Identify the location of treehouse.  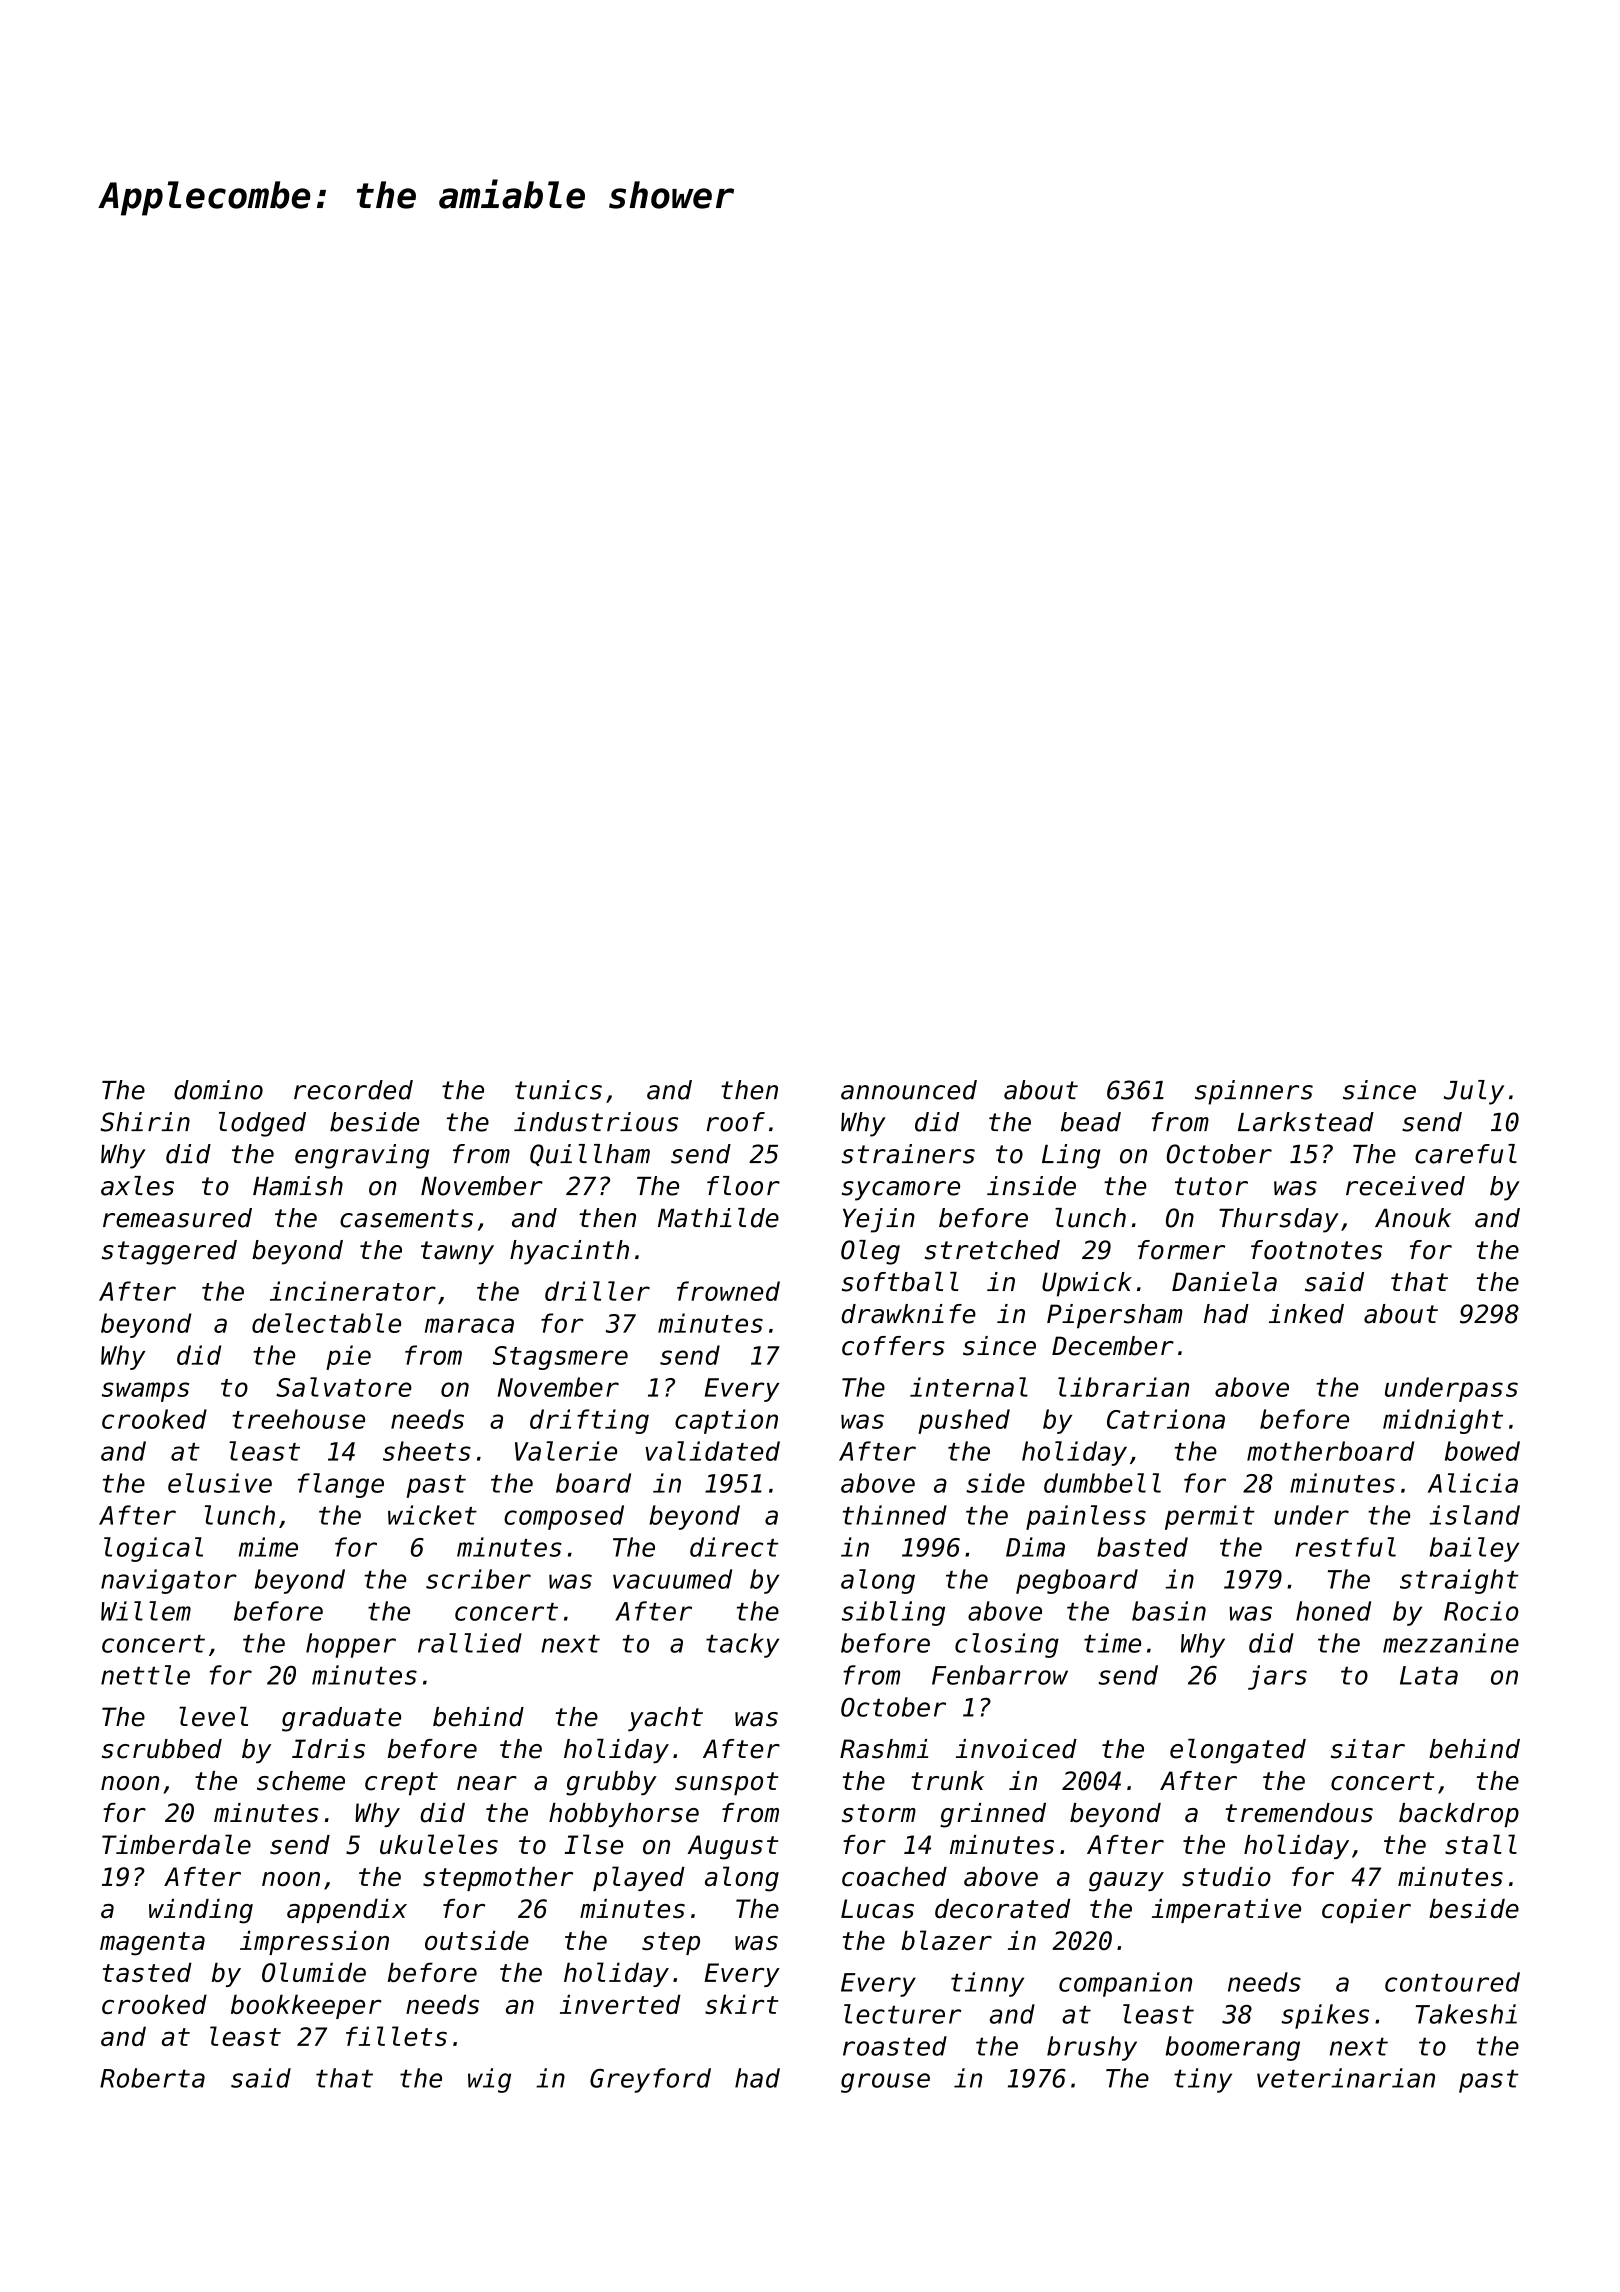
(298, 1419).
